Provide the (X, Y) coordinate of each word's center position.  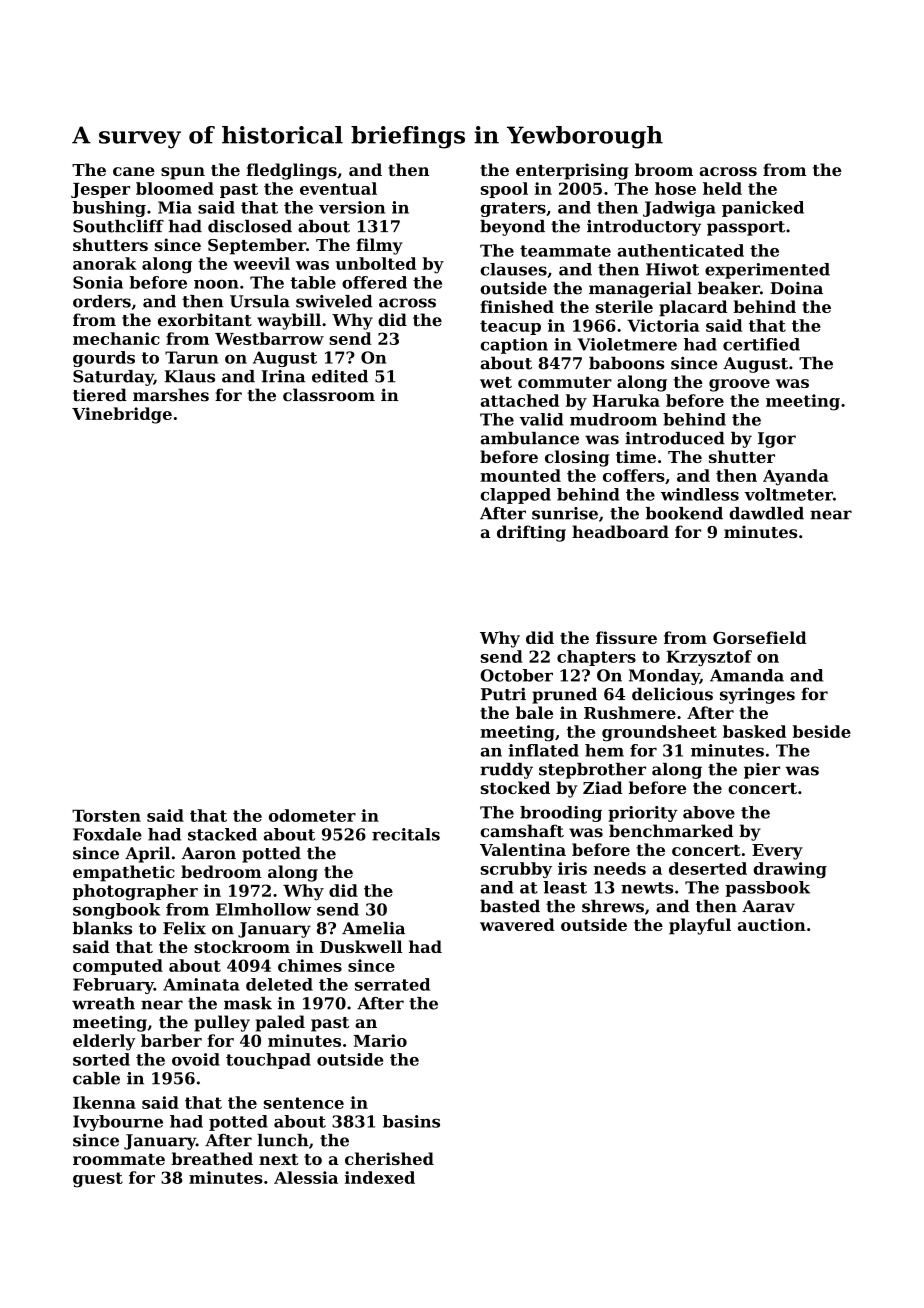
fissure (626, 637)
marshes (171, 395)
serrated (392, 984)
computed (118, 967)
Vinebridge (122, 415)
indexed (380, 1177)
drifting (531, 533)
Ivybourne (118, 1123)
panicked (763, 209)
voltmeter (788, 494)
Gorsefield (760, 637)
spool (504, 190)
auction (772, 924)
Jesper (100, 190)
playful (700, 926)
